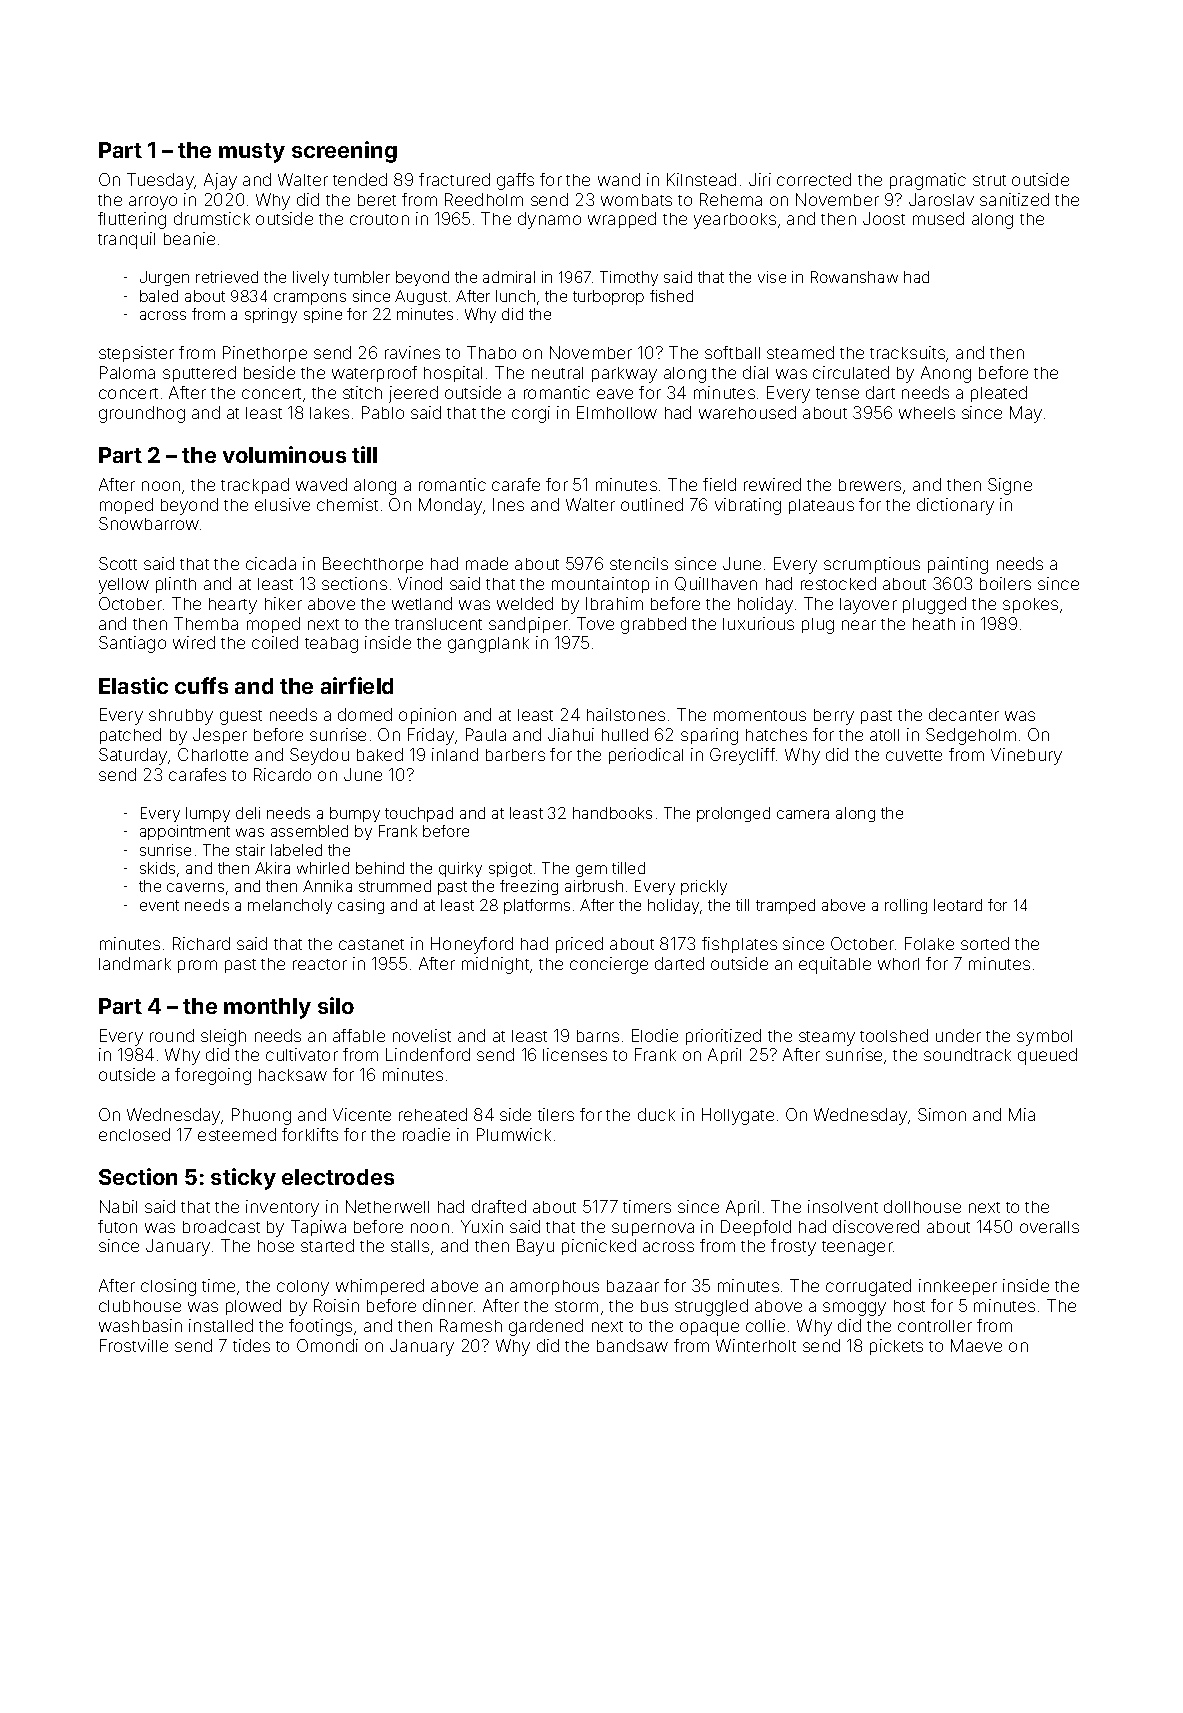 The height and width of the screenshot is (1713, 1183). What do you see at coordinates (344, 152) in the screenshot?
I see `screening` at bounding box center [344, 152].
